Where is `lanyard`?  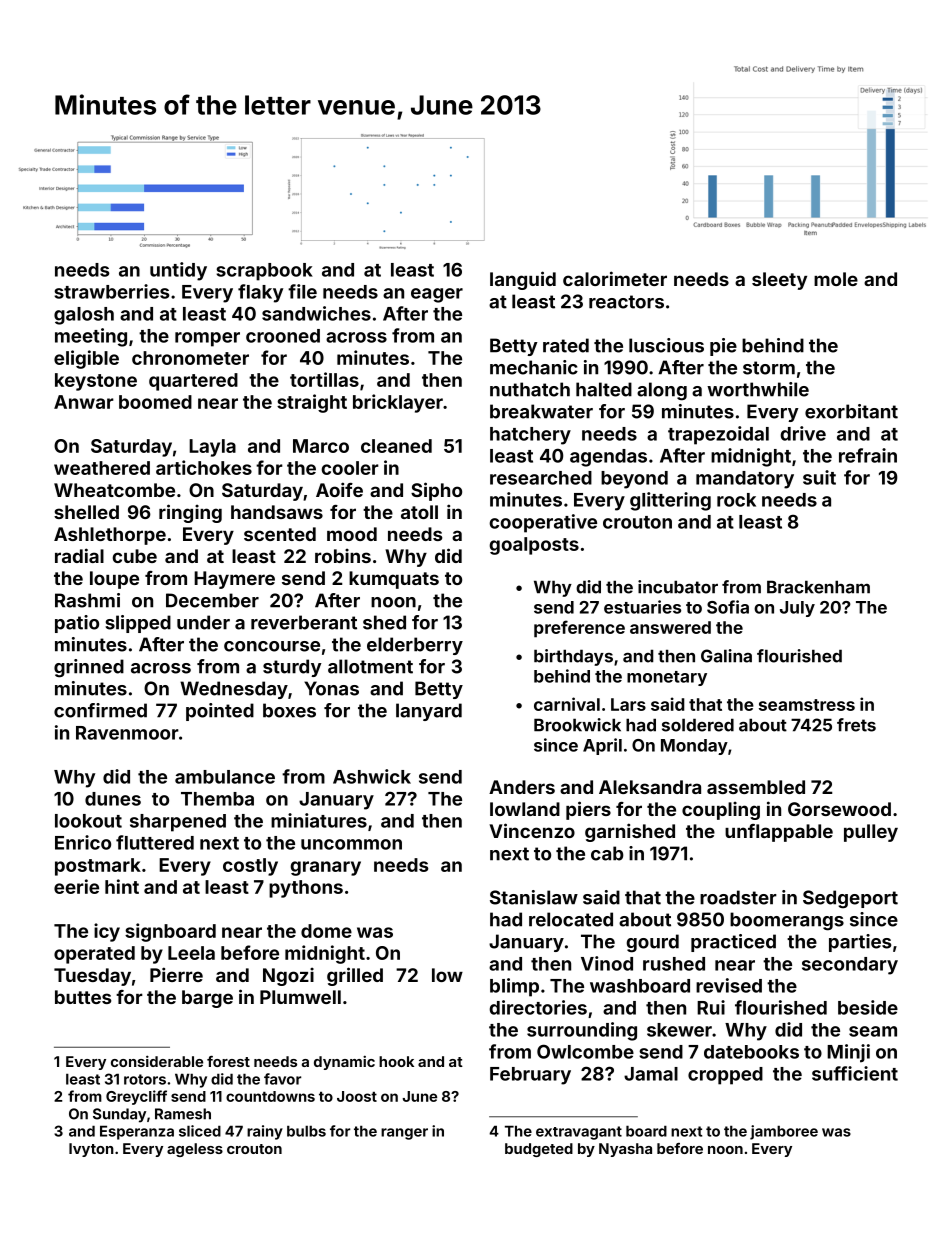
lanyard is located at coordinates (429, 712).
